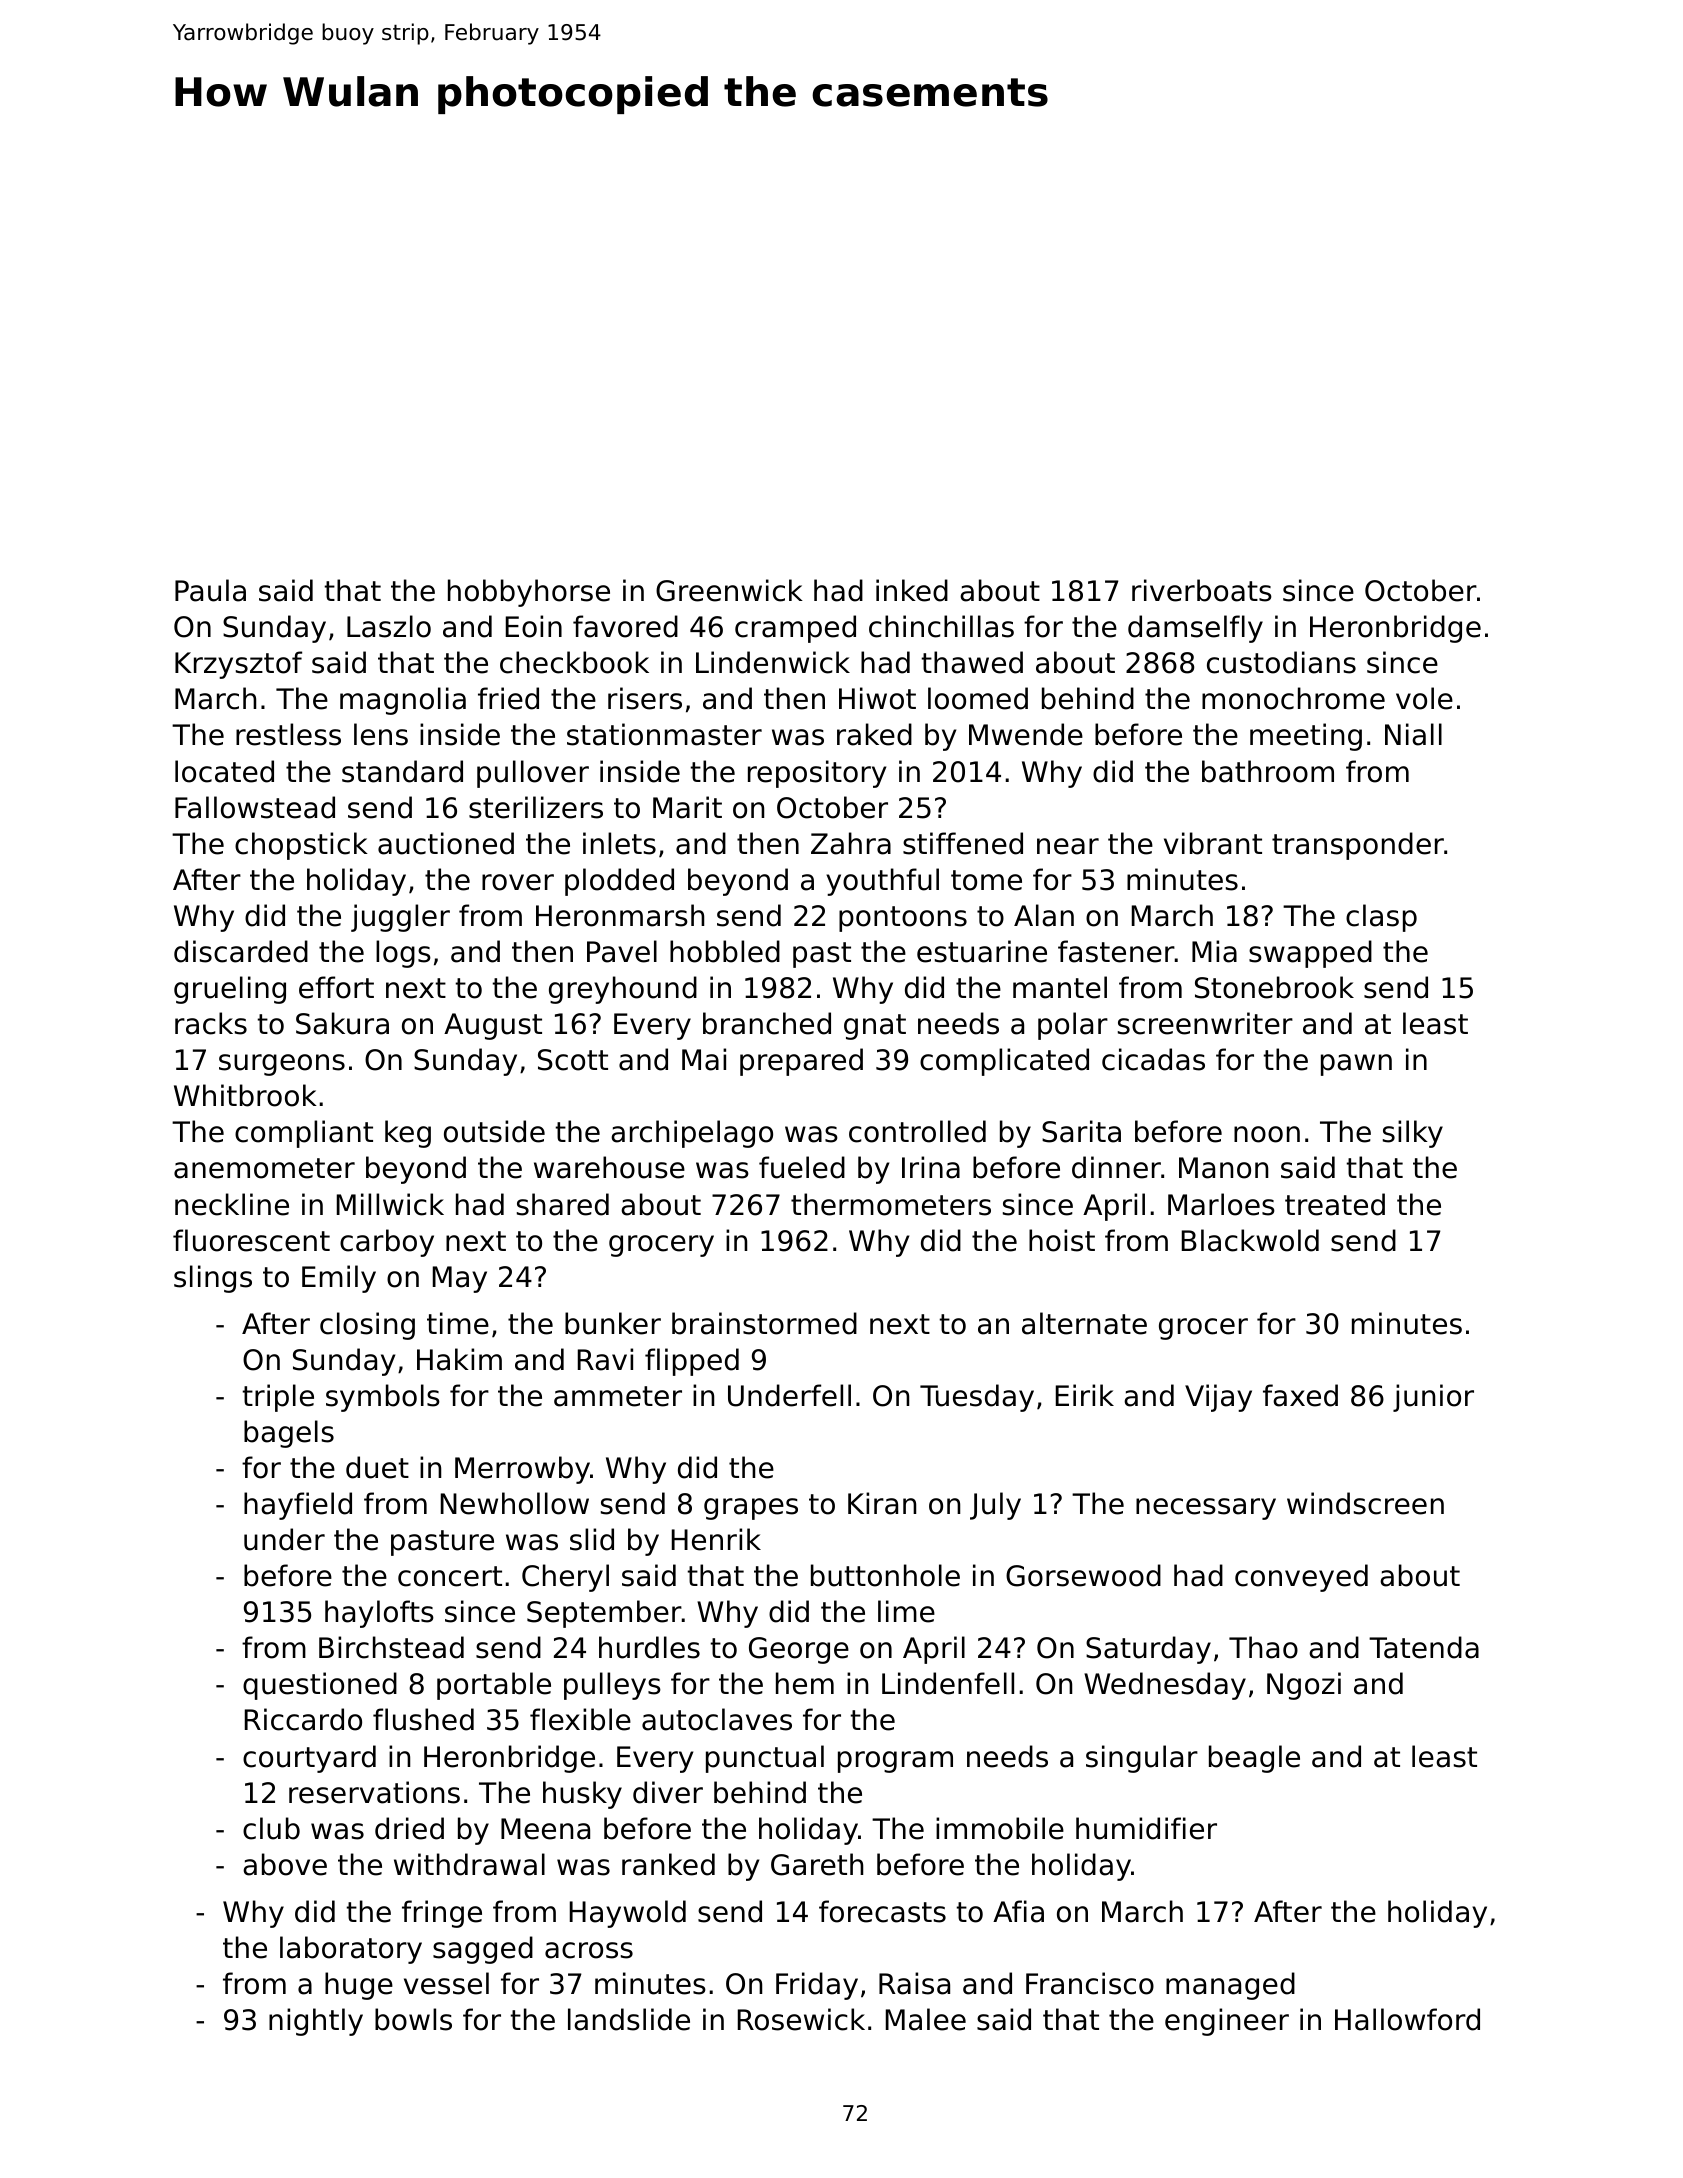 The height and width of the page is (2178, 1683). What do you see at coordinates (316, 2022) in the page?
I see `nightly` at bounding box center [316, 2022].
